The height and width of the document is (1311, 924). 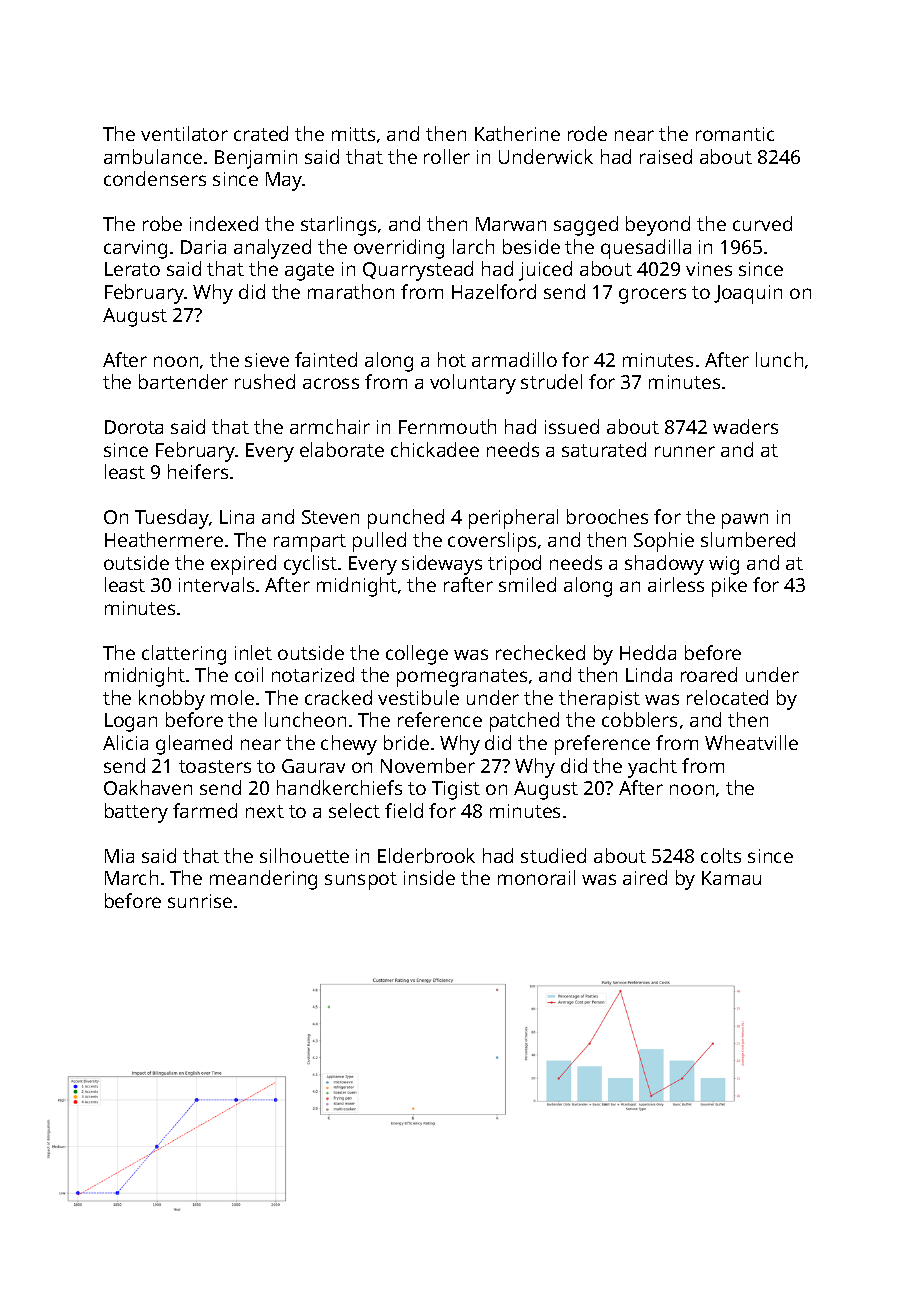 What do you see at coordinates (198, 471) in the document?
I see `heifers` at bounding box center [198, 471].
